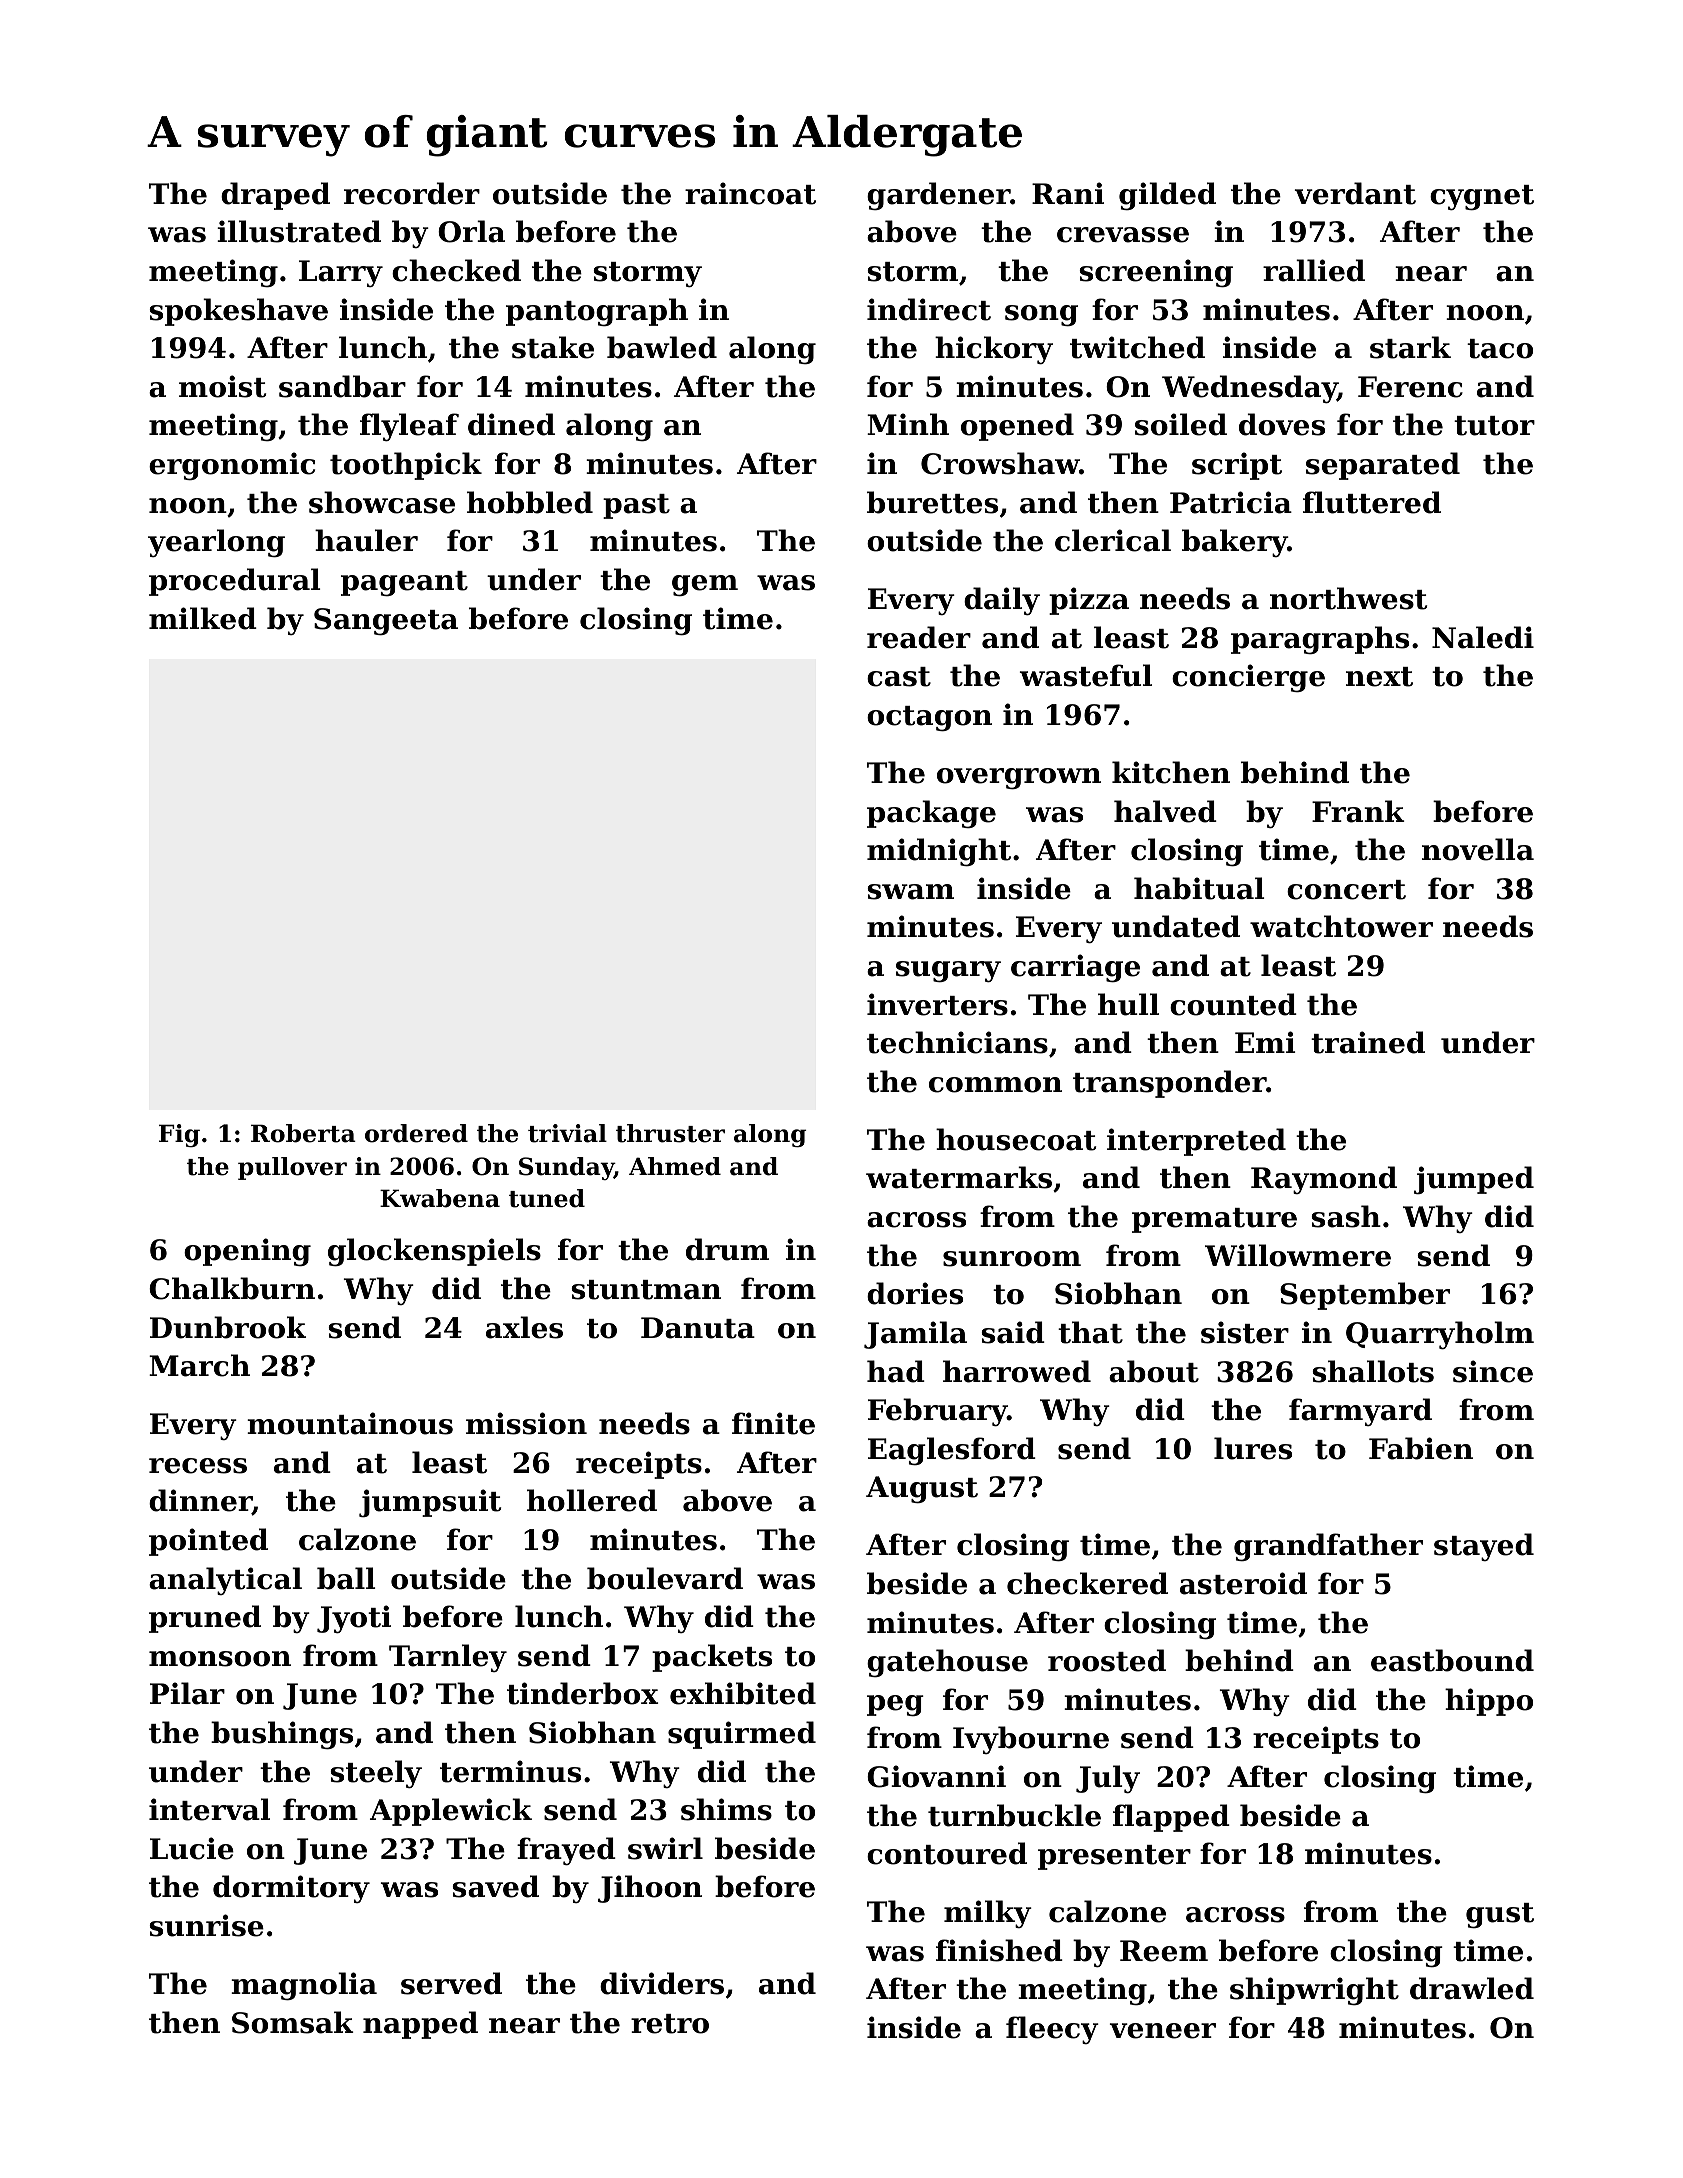 This screenshot has width=1683, height=2178. I want to click on bawled, so click(662, 347).
